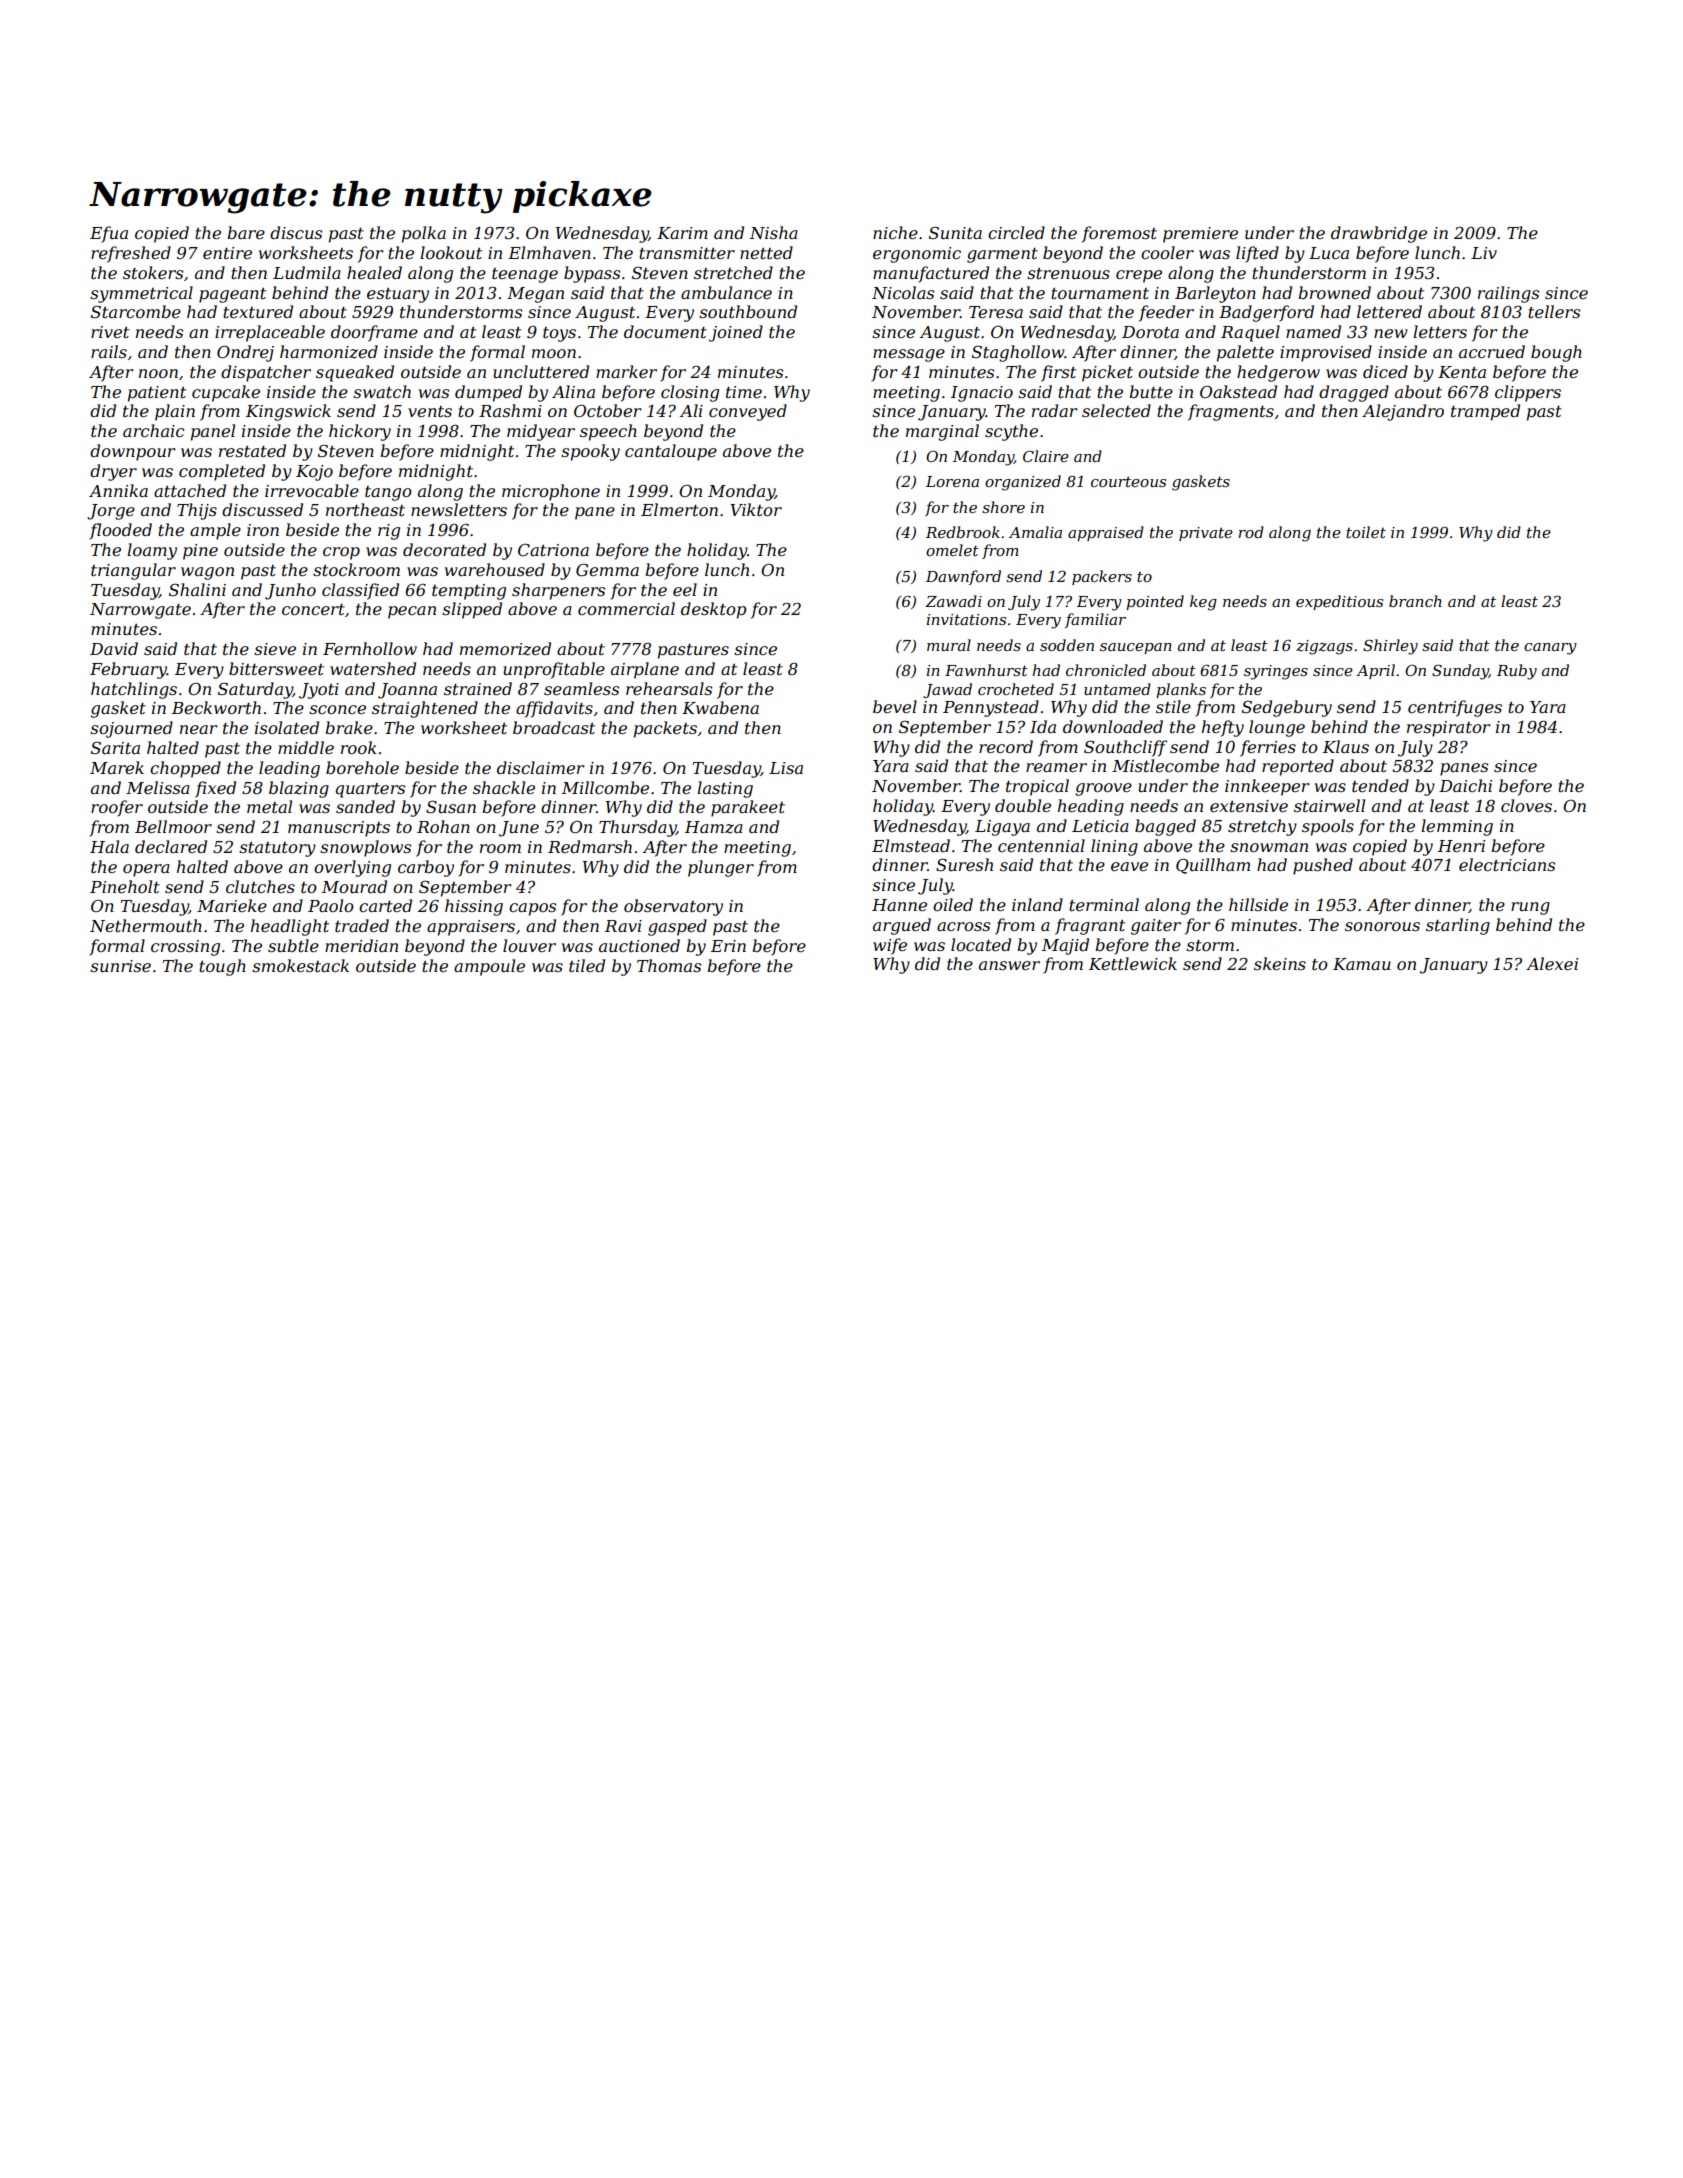  What do you see at coordinates (1362, 964) in the page?
I see `Kamau` at bounding box center [1362, 964].
